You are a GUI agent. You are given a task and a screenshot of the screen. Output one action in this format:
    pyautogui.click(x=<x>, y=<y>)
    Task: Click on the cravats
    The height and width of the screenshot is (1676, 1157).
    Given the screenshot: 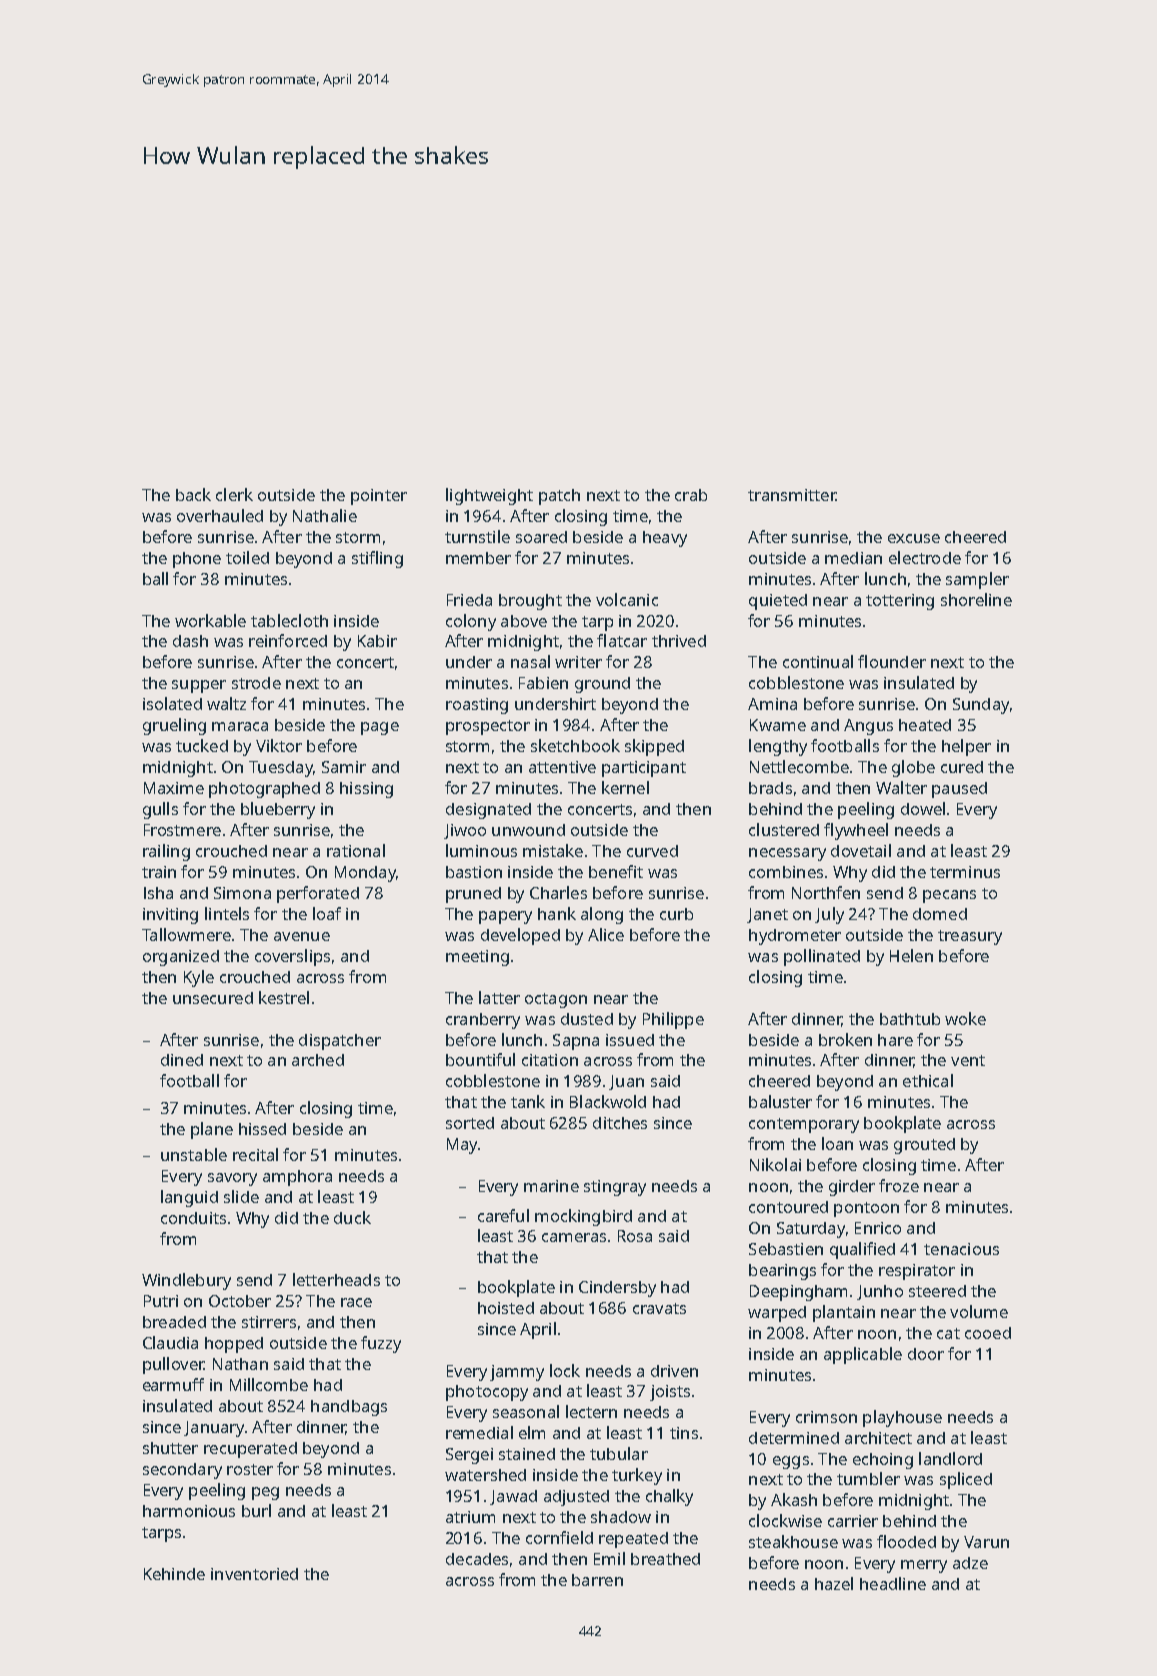 What is the action you would take?
    pyautogui.click(x=659, y=1308)
